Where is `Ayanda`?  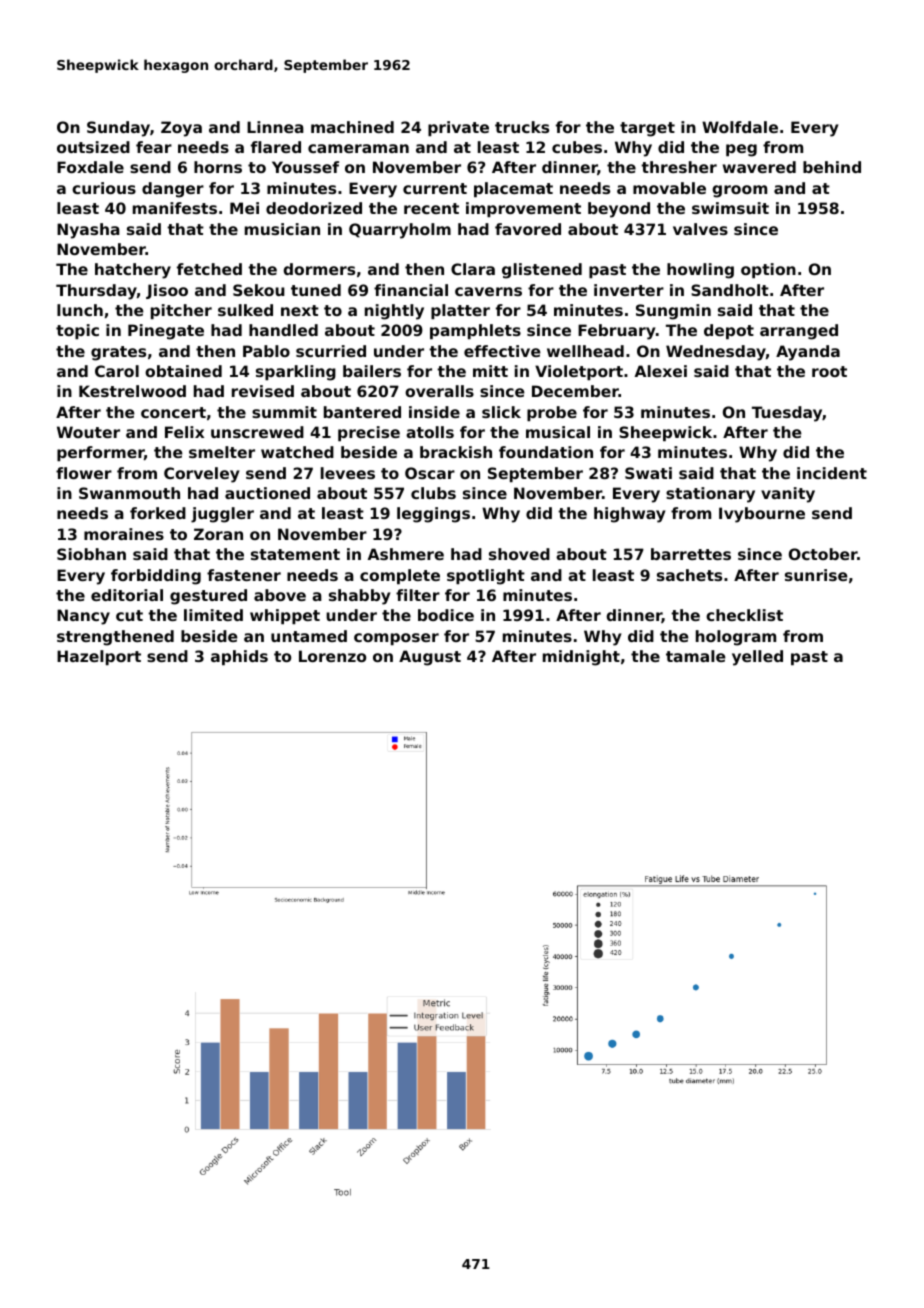
Ayanda is located at coordinates (808, 353).
